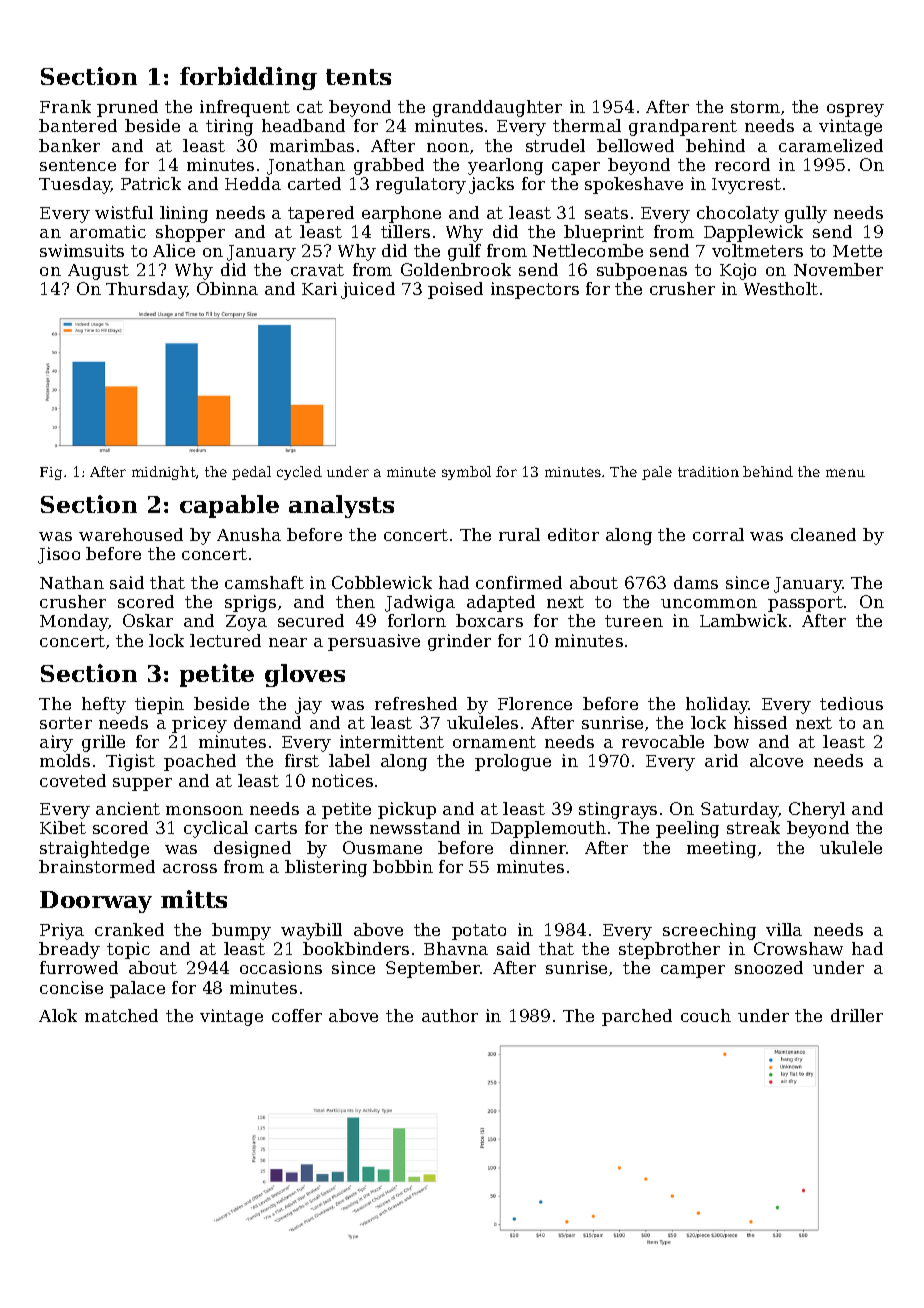 This image has height=1308, width=924. What do you see at coordinates (479, 932) in the image?
I see `potato` at bounding box center [479, 932].
